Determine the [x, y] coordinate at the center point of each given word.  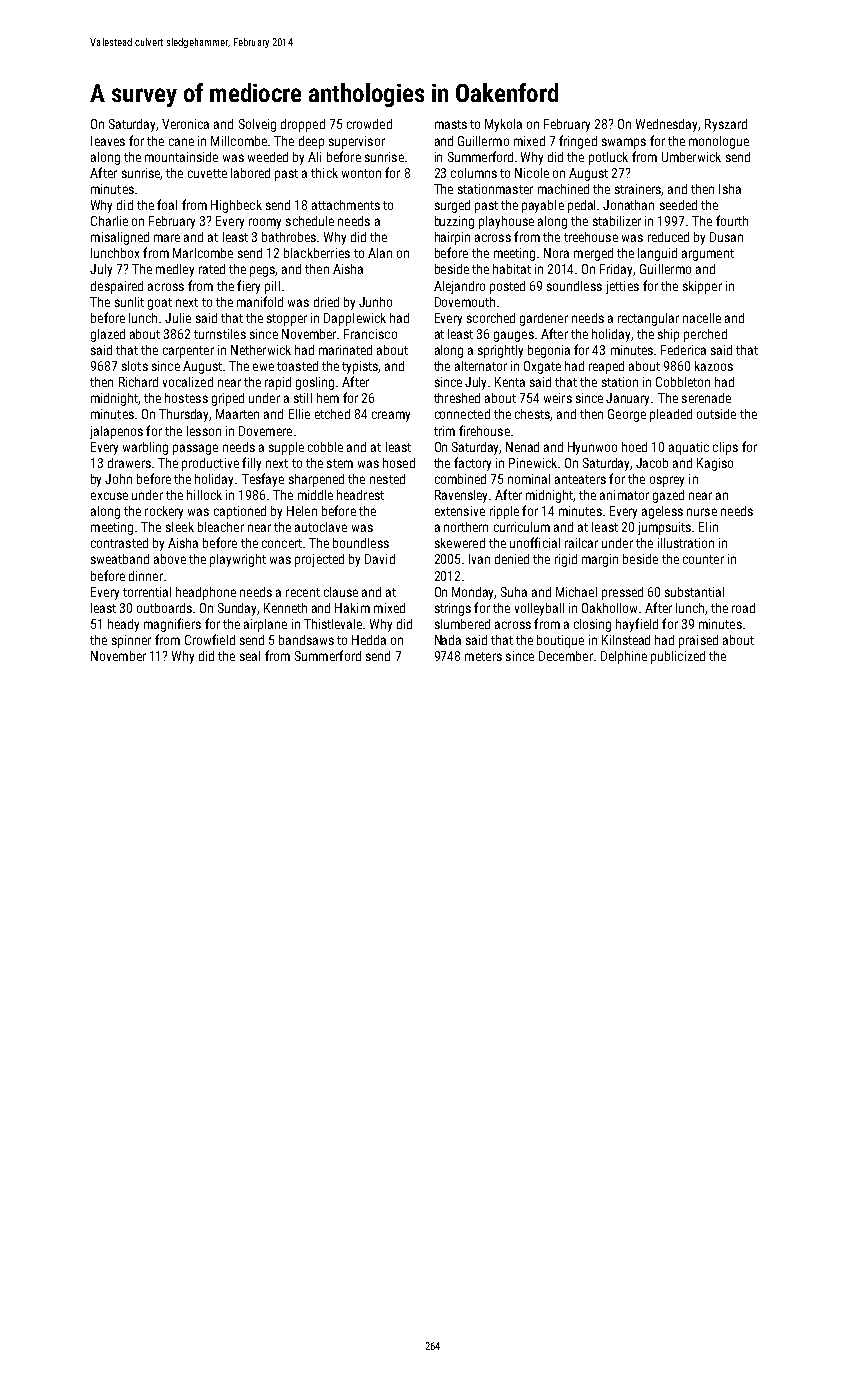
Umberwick [691, 157]
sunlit [129, 302]
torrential [147, 592]
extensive [460, 511]
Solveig [257, 125]
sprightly [500, 351]
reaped [606, 367]
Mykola [503, 125]
